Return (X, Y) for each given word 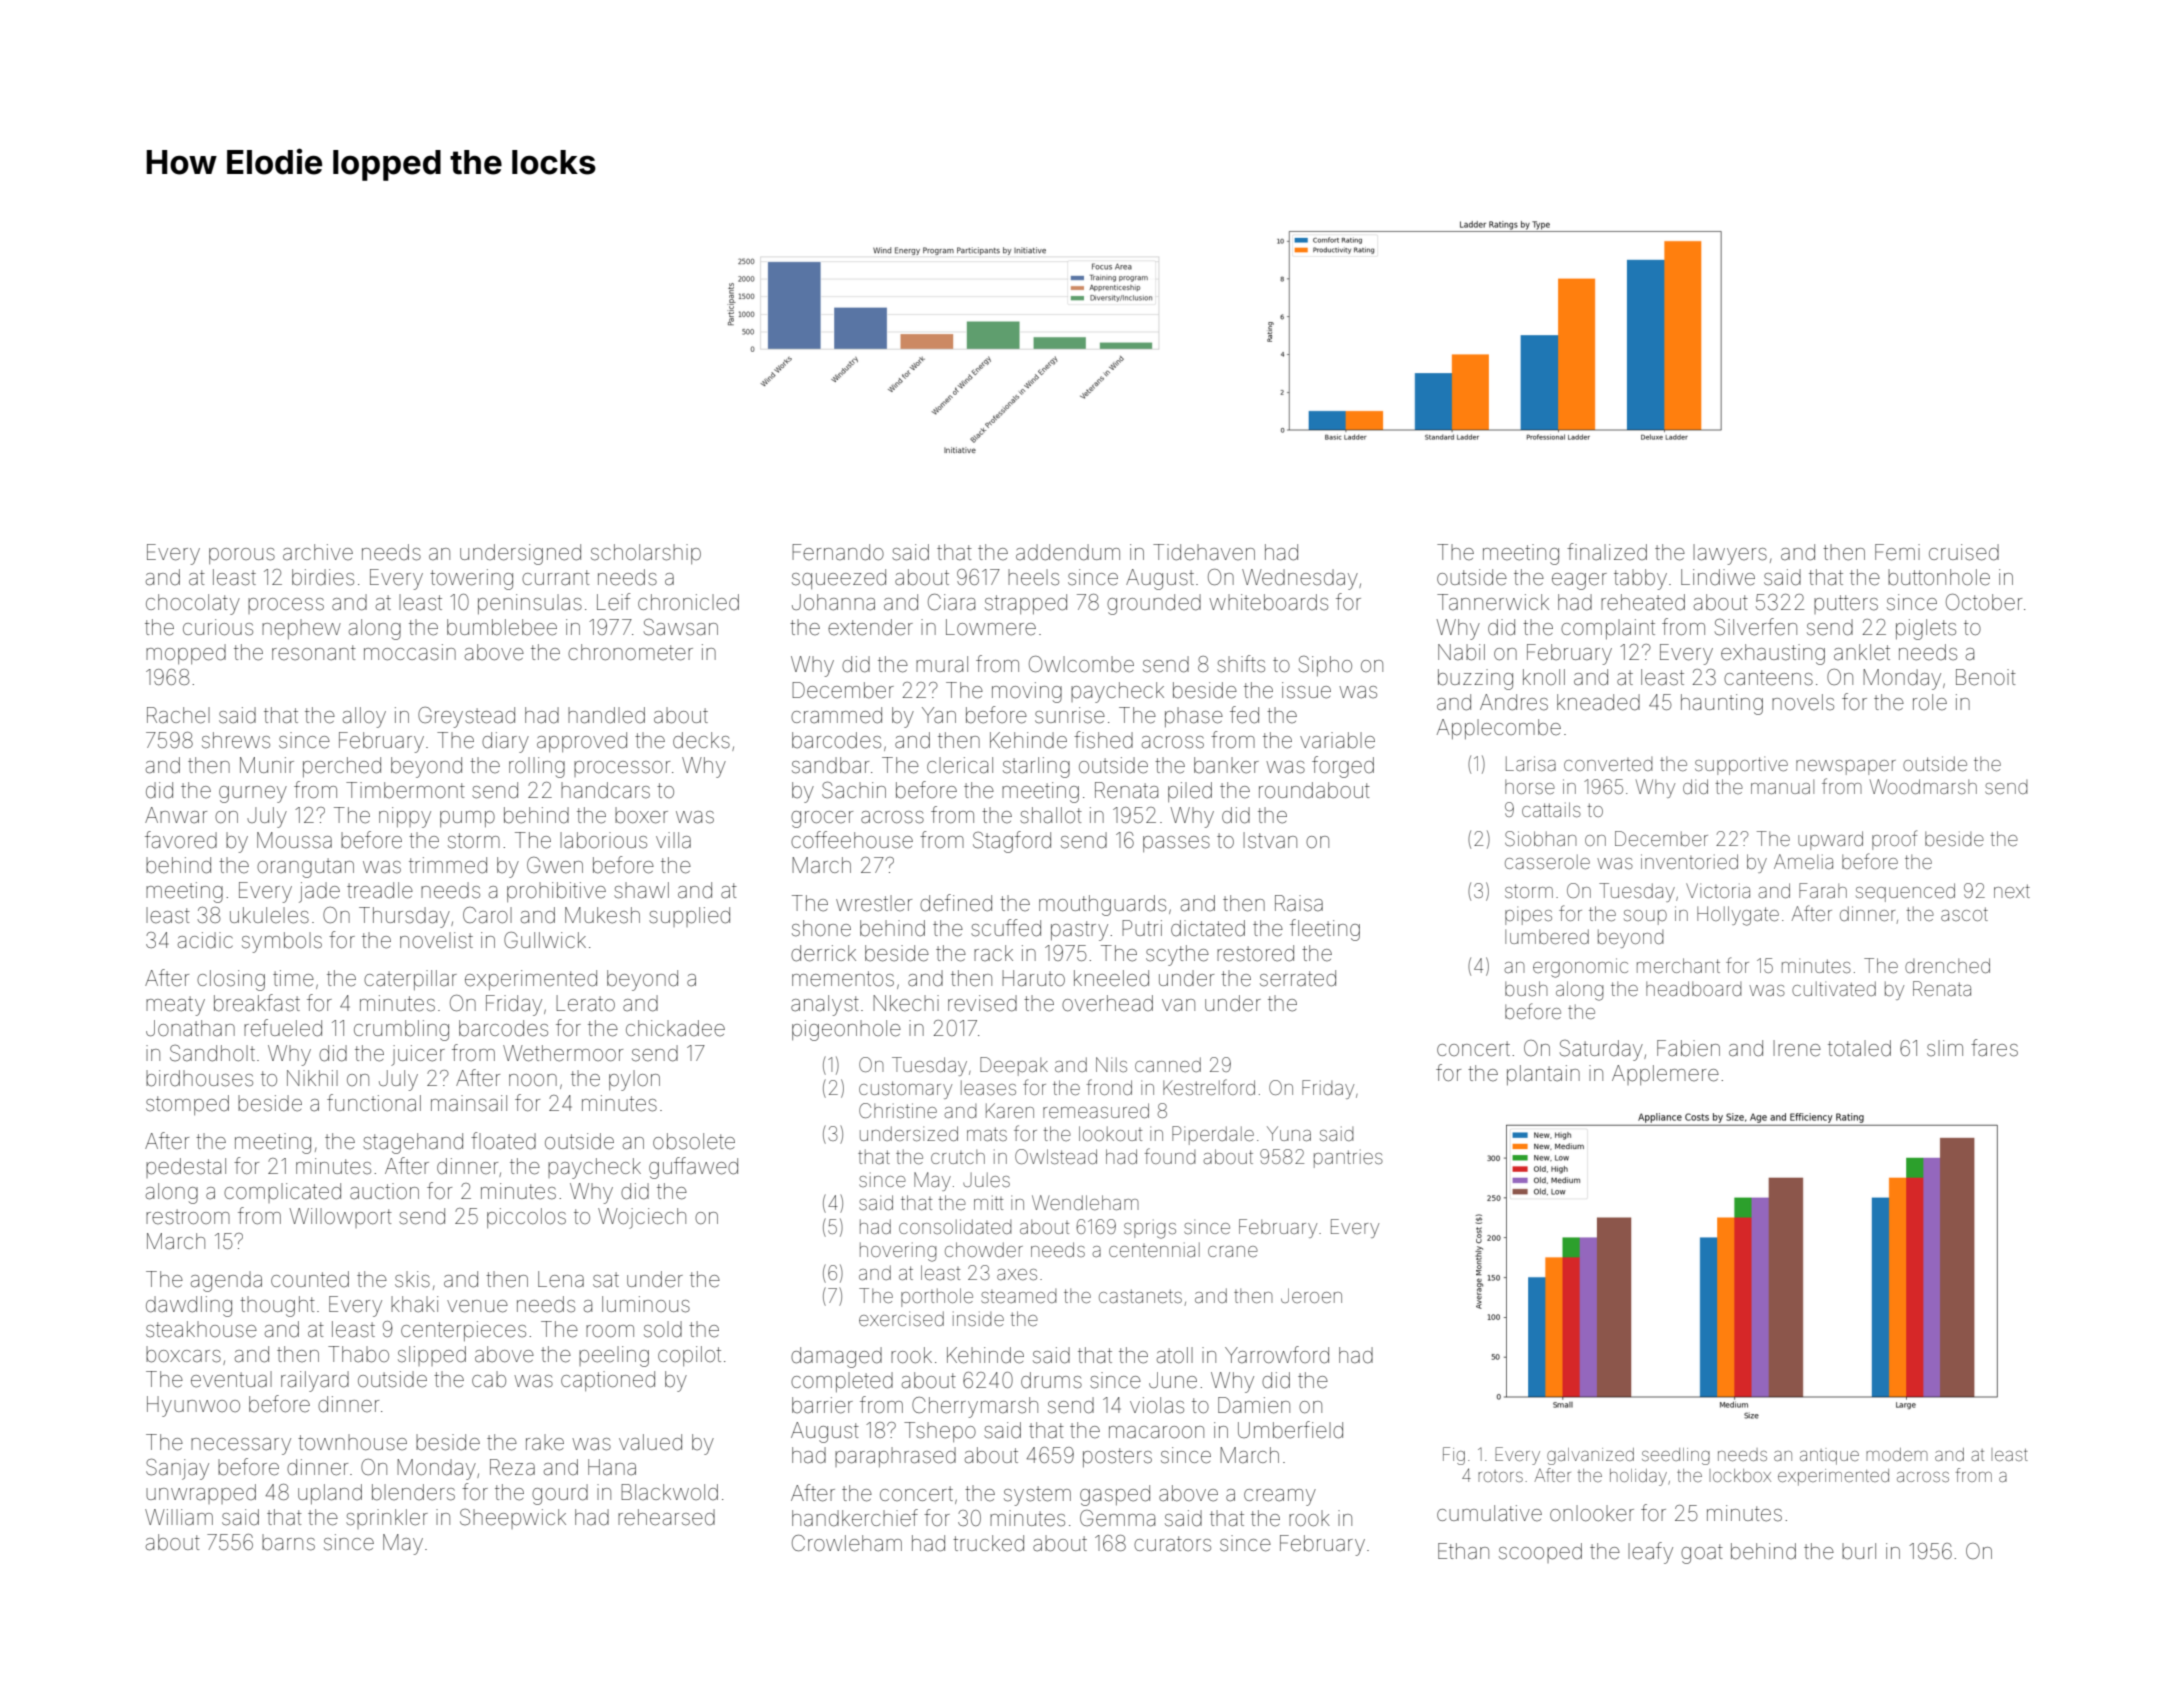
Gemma (1117, 1518)
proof (1894, 840)
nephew (301, 629)
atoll (1175, 1355)
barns (288, 1542)
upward (1830, 840)
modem (1896, 1454)
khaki (414, 1304)
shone (821, 928)
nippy (405, 817)
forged (1343, 767)
